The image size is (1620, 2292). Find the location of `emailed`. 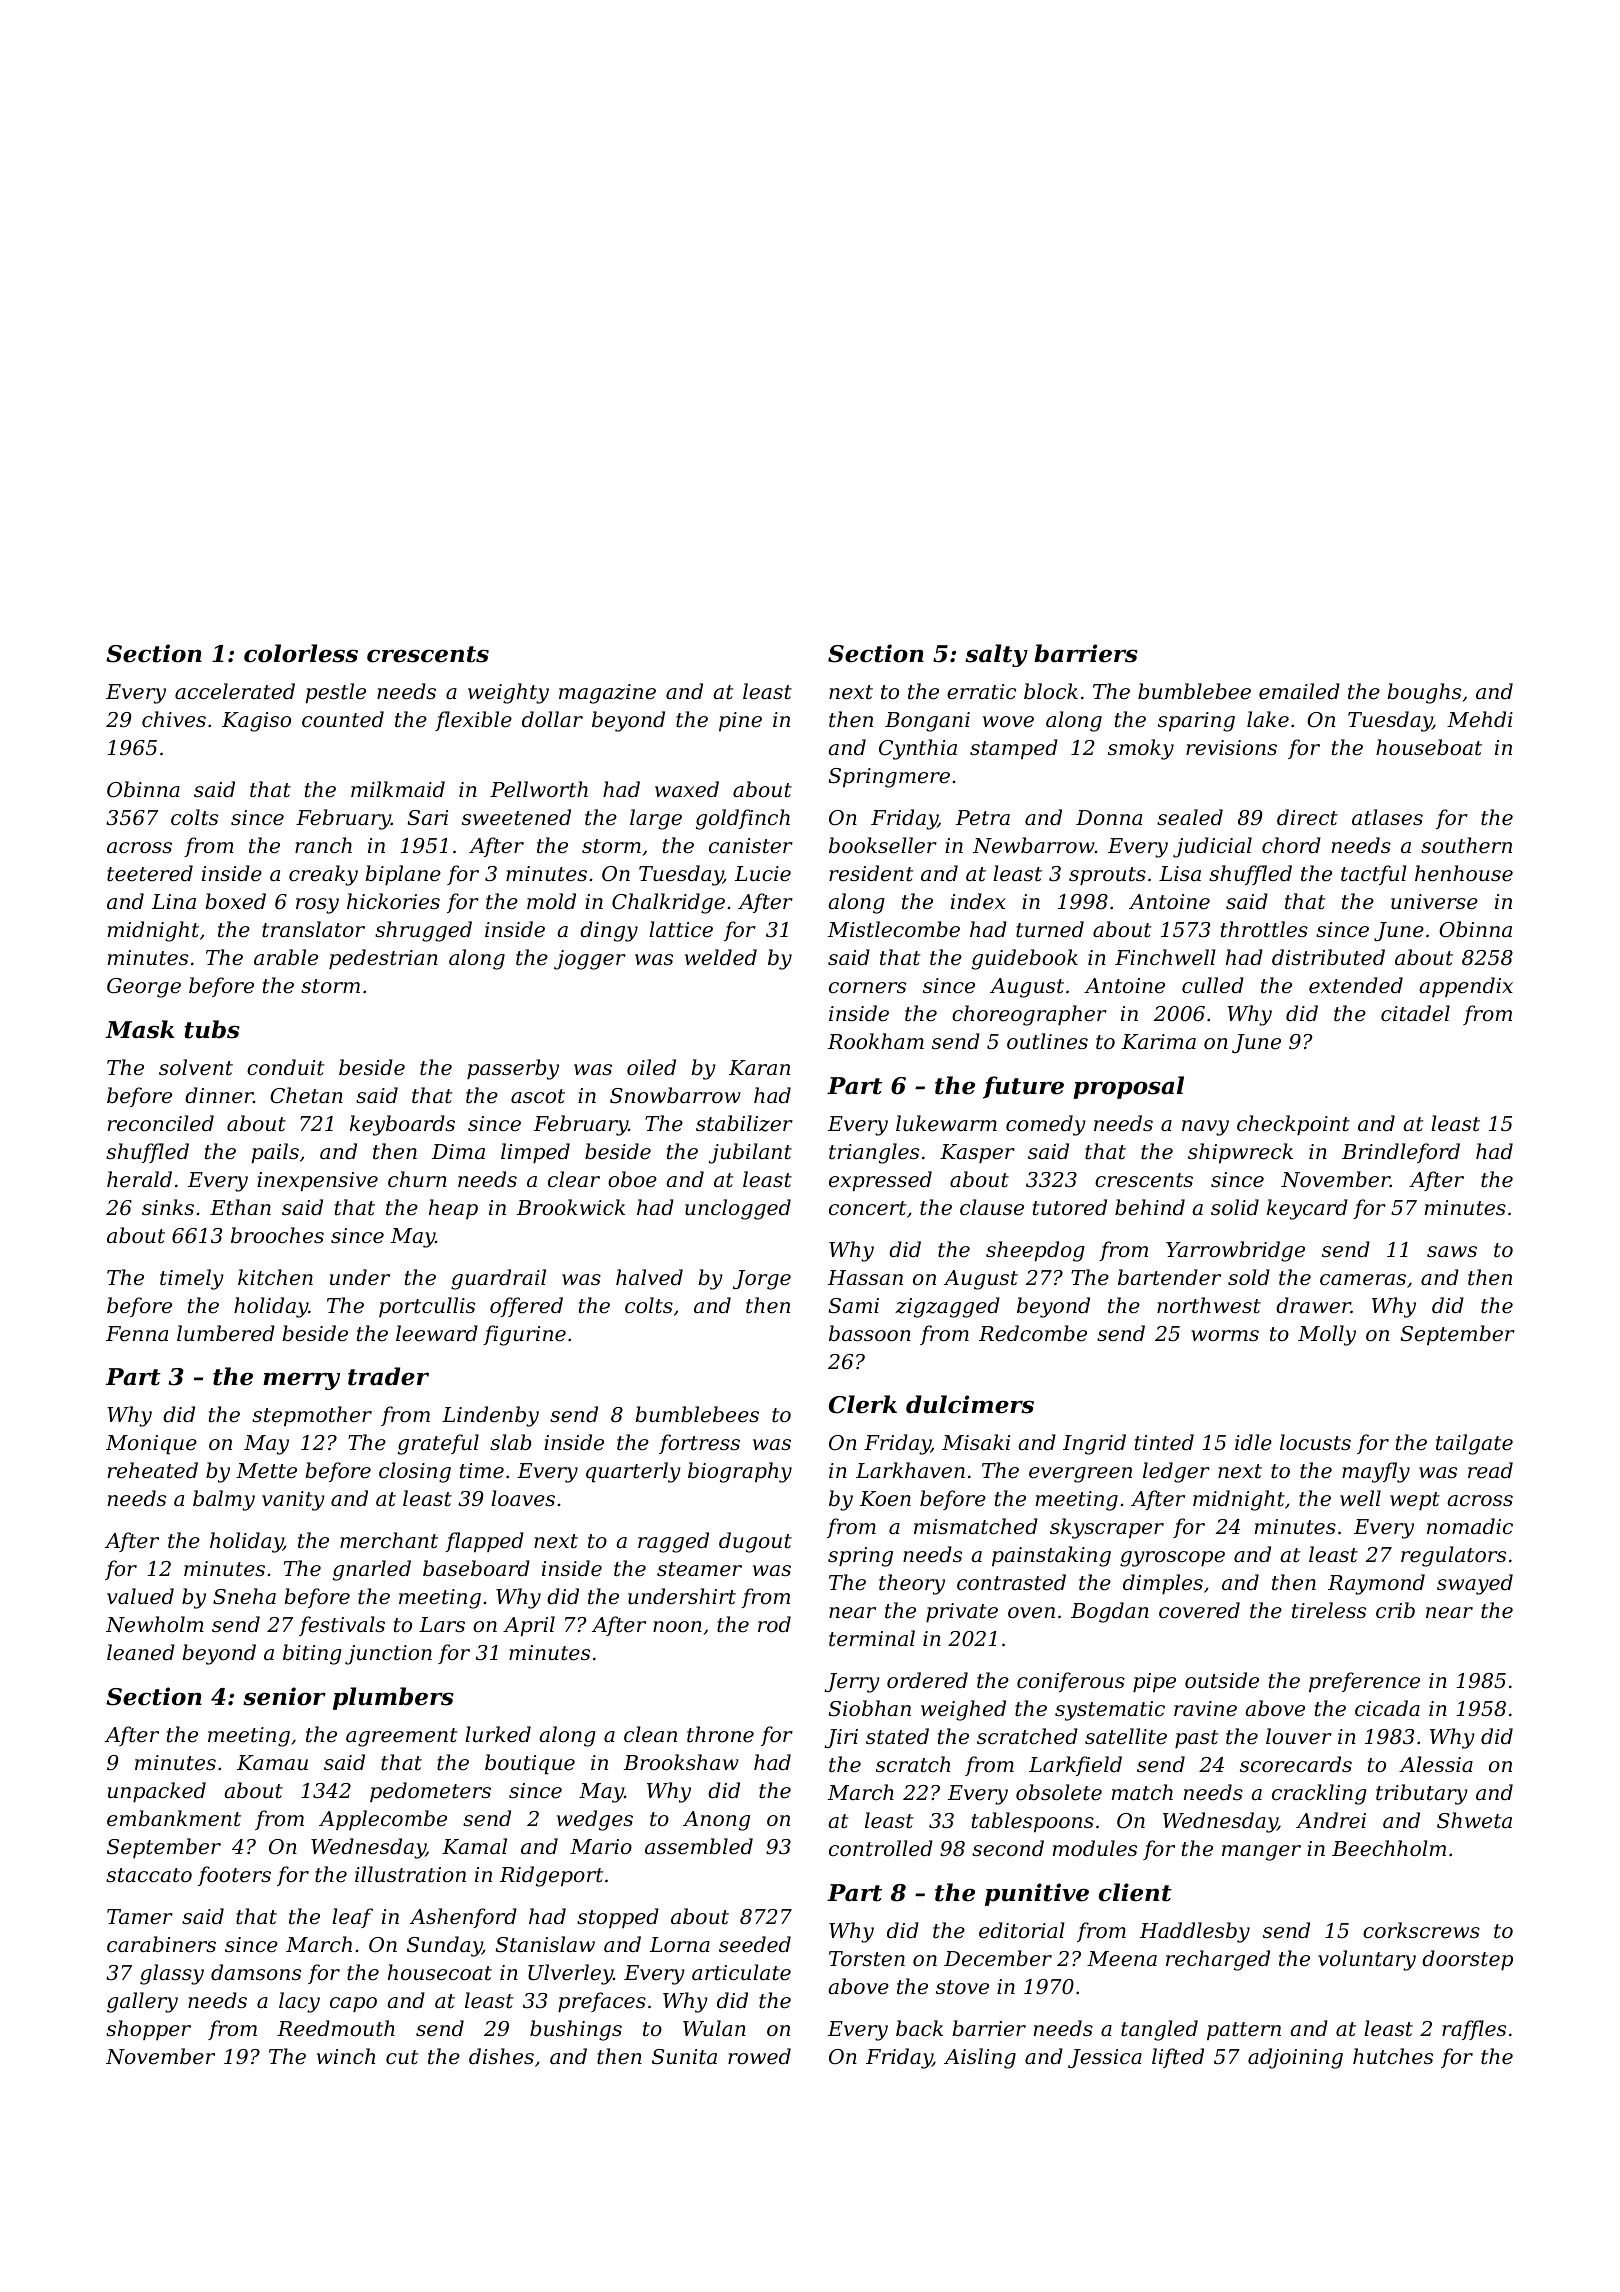

emailed is located at coordinates (1299, 691).
